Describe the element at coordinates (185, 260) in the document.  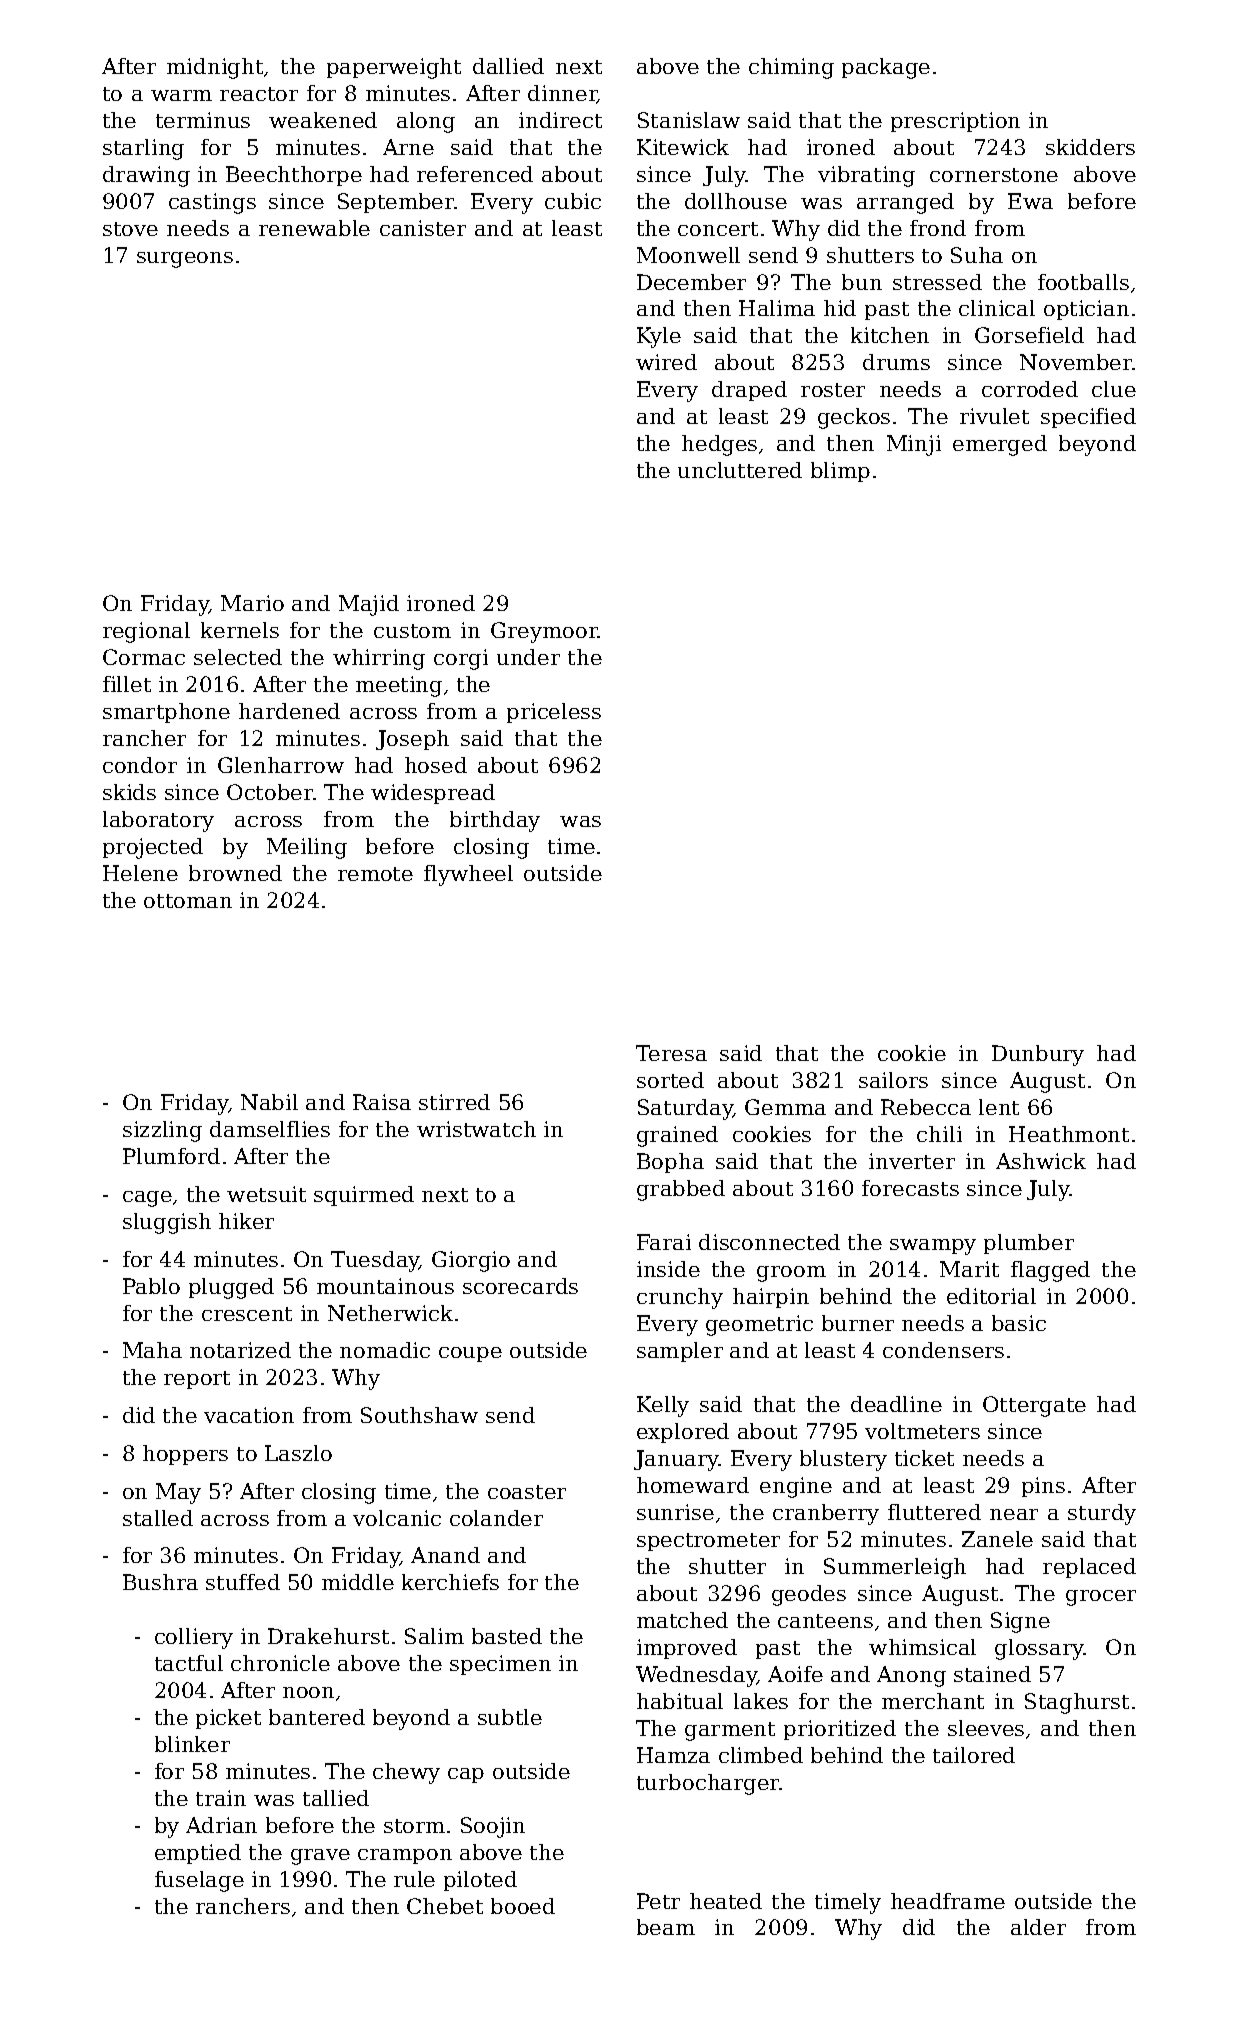
I see `surgeons` at that location.
